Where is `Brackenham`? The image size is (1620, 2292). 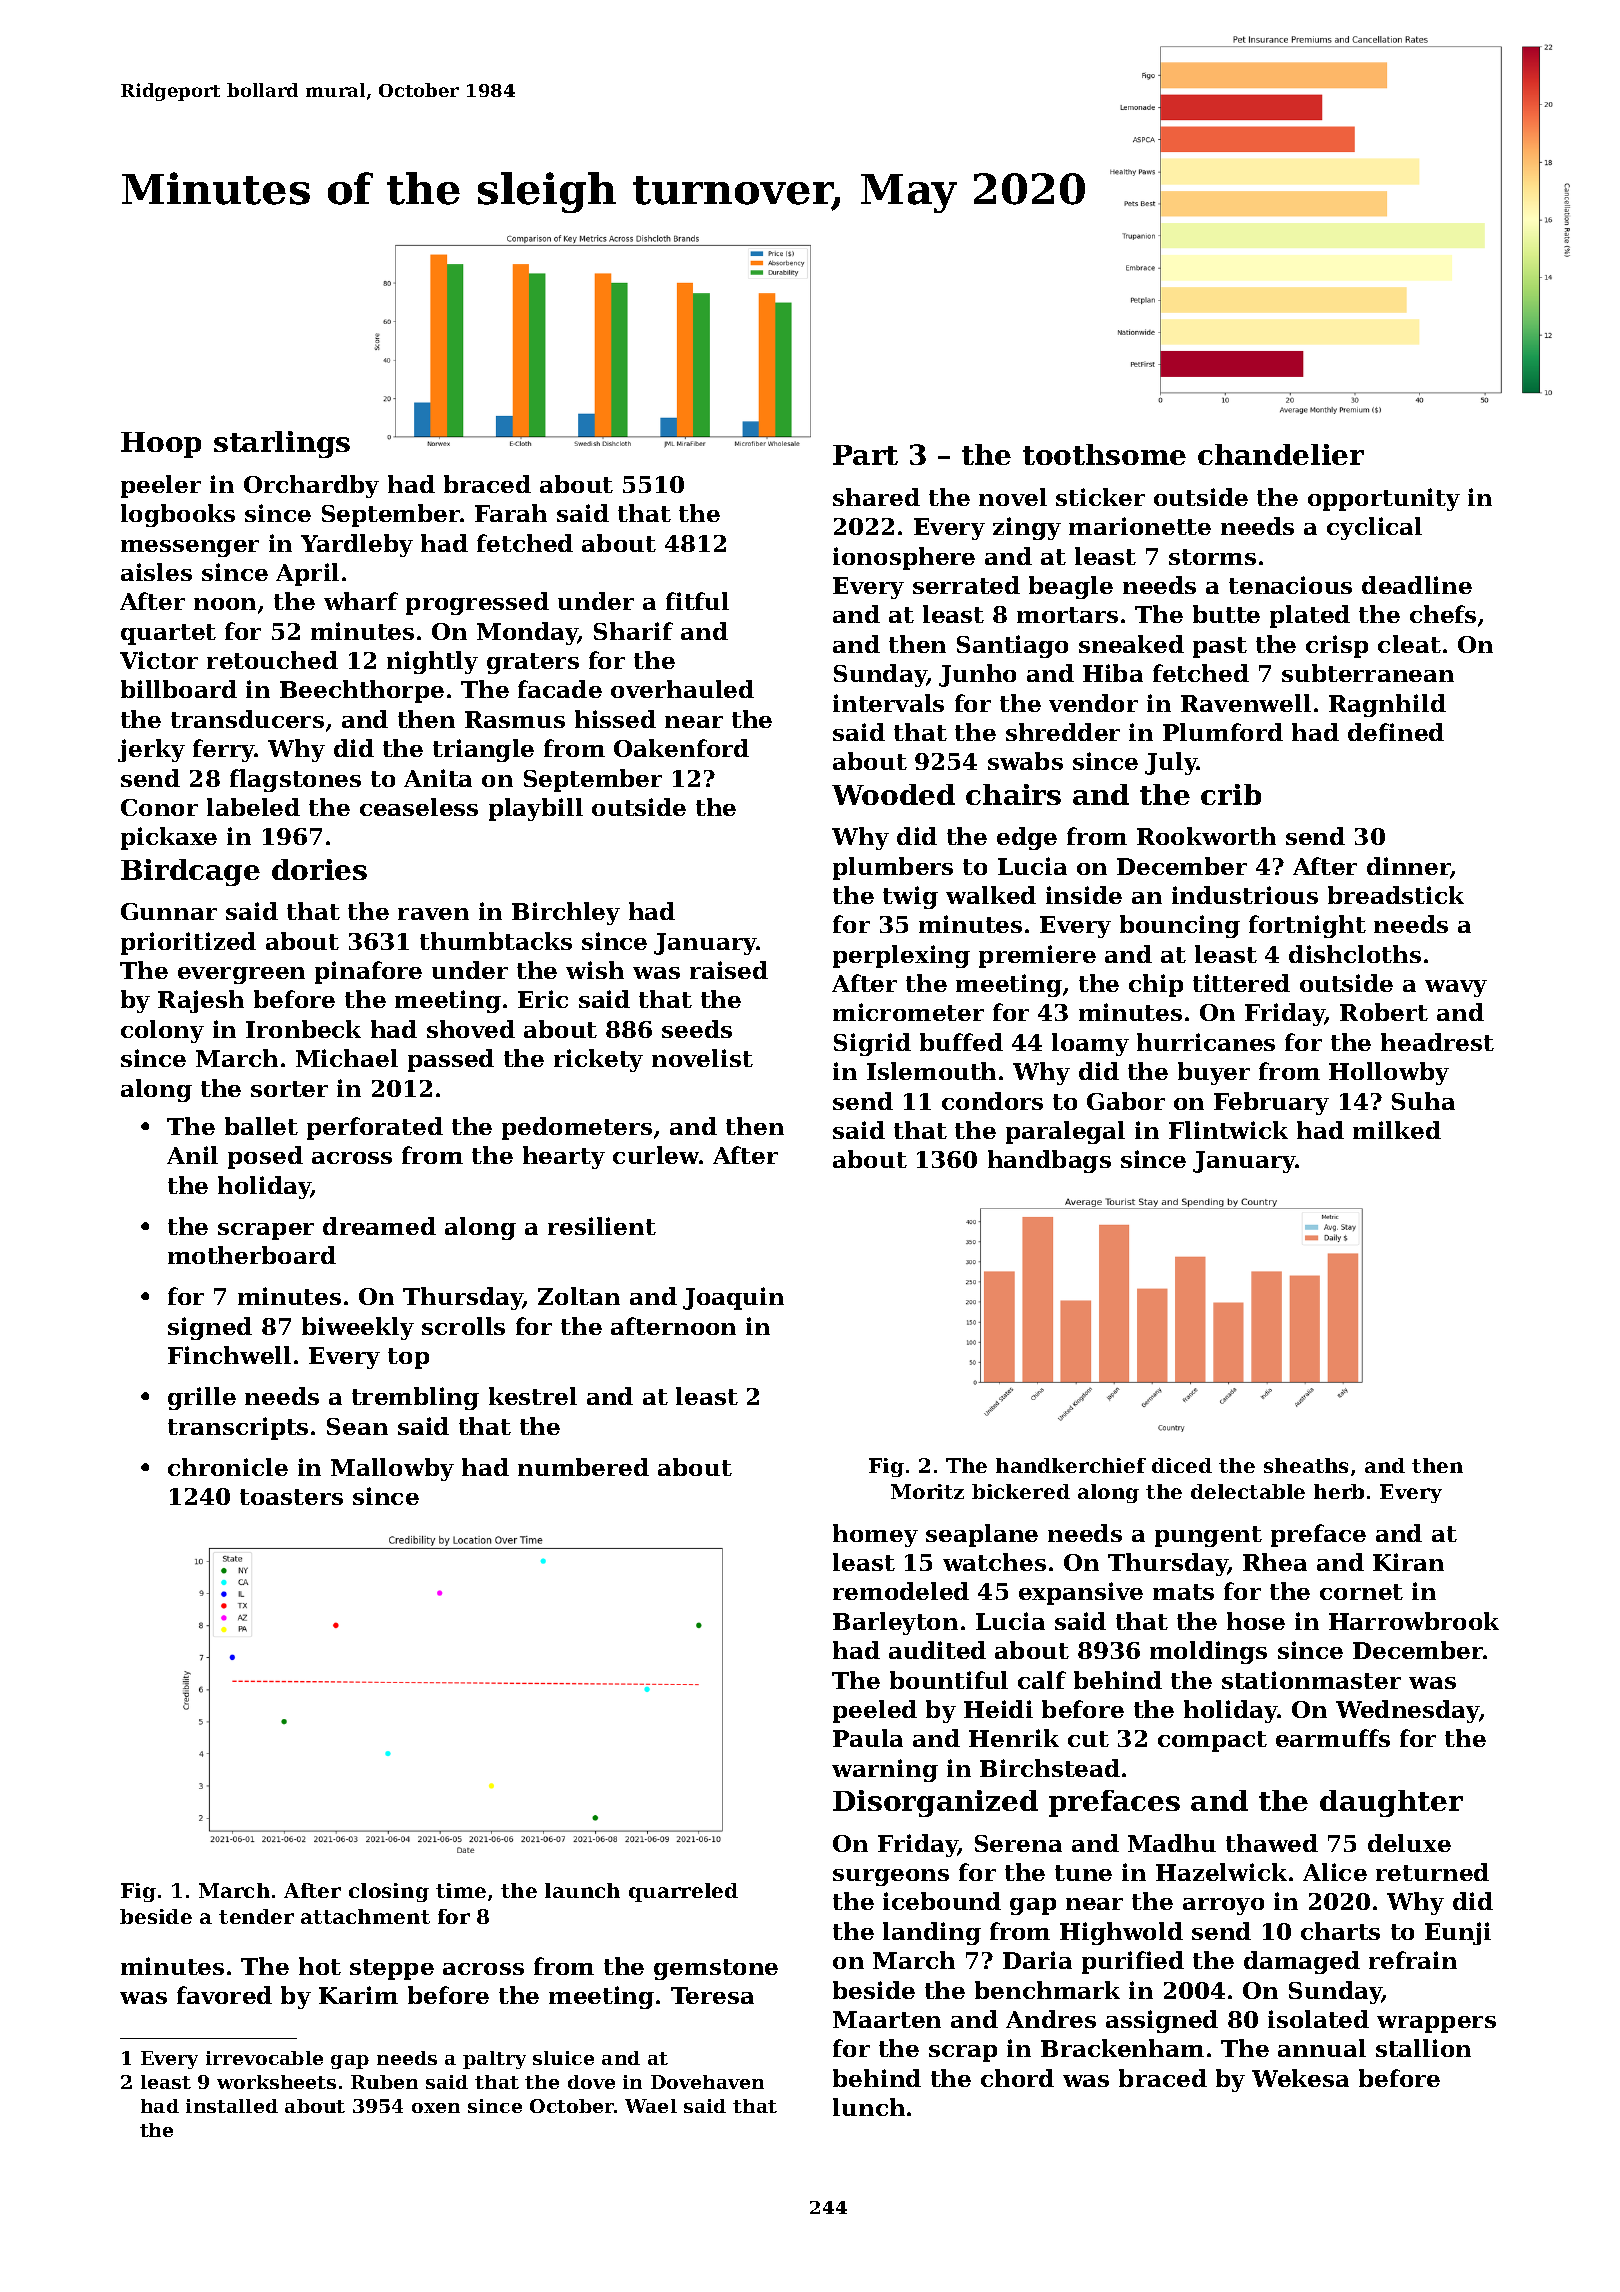 Brackenham is located at coordinates (1122, 2048).
